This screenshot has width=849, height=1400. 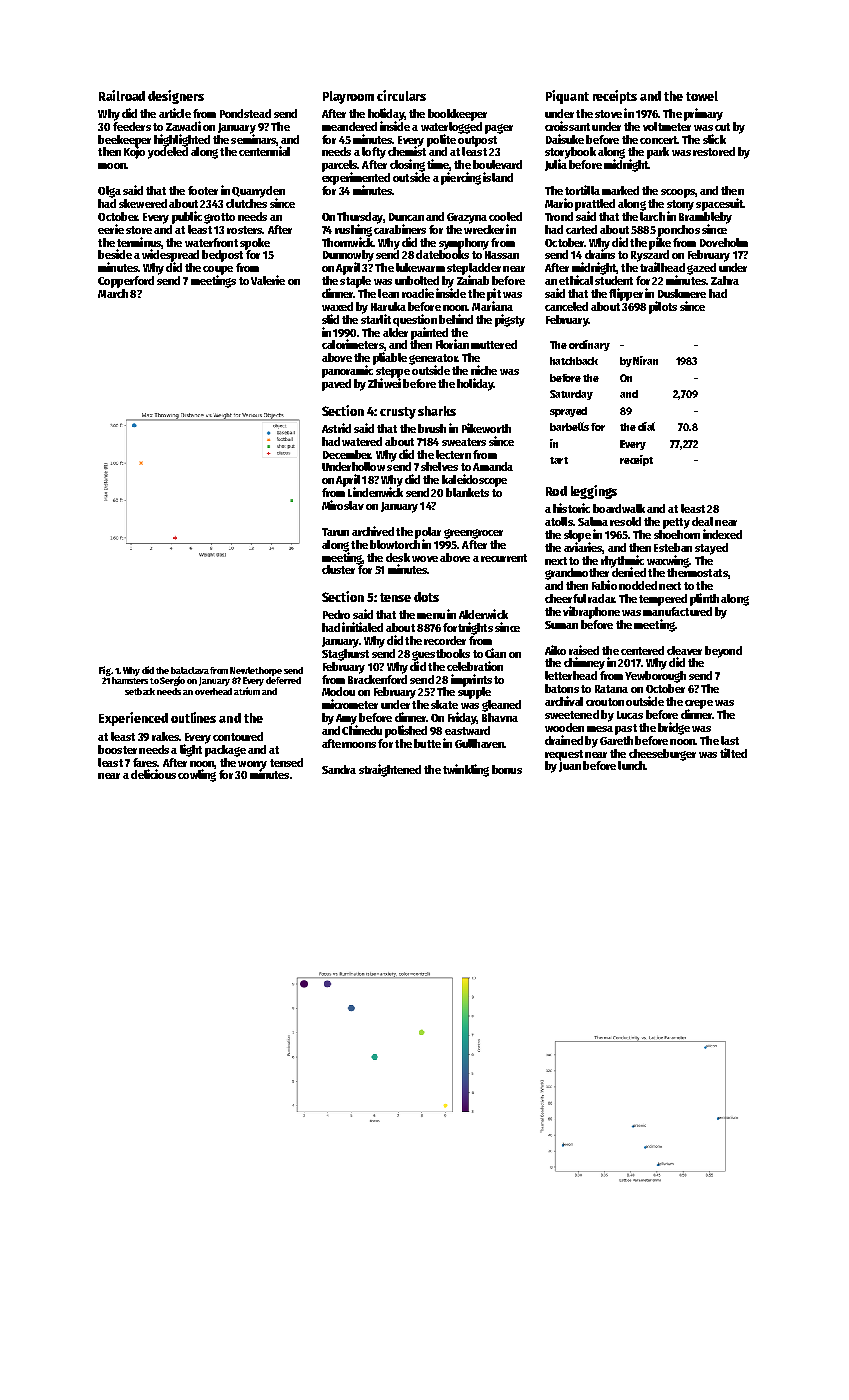 What do you see at coordinates (362, 441) in the screenshot?
I see `watered` at bounding box center [362, 441].
